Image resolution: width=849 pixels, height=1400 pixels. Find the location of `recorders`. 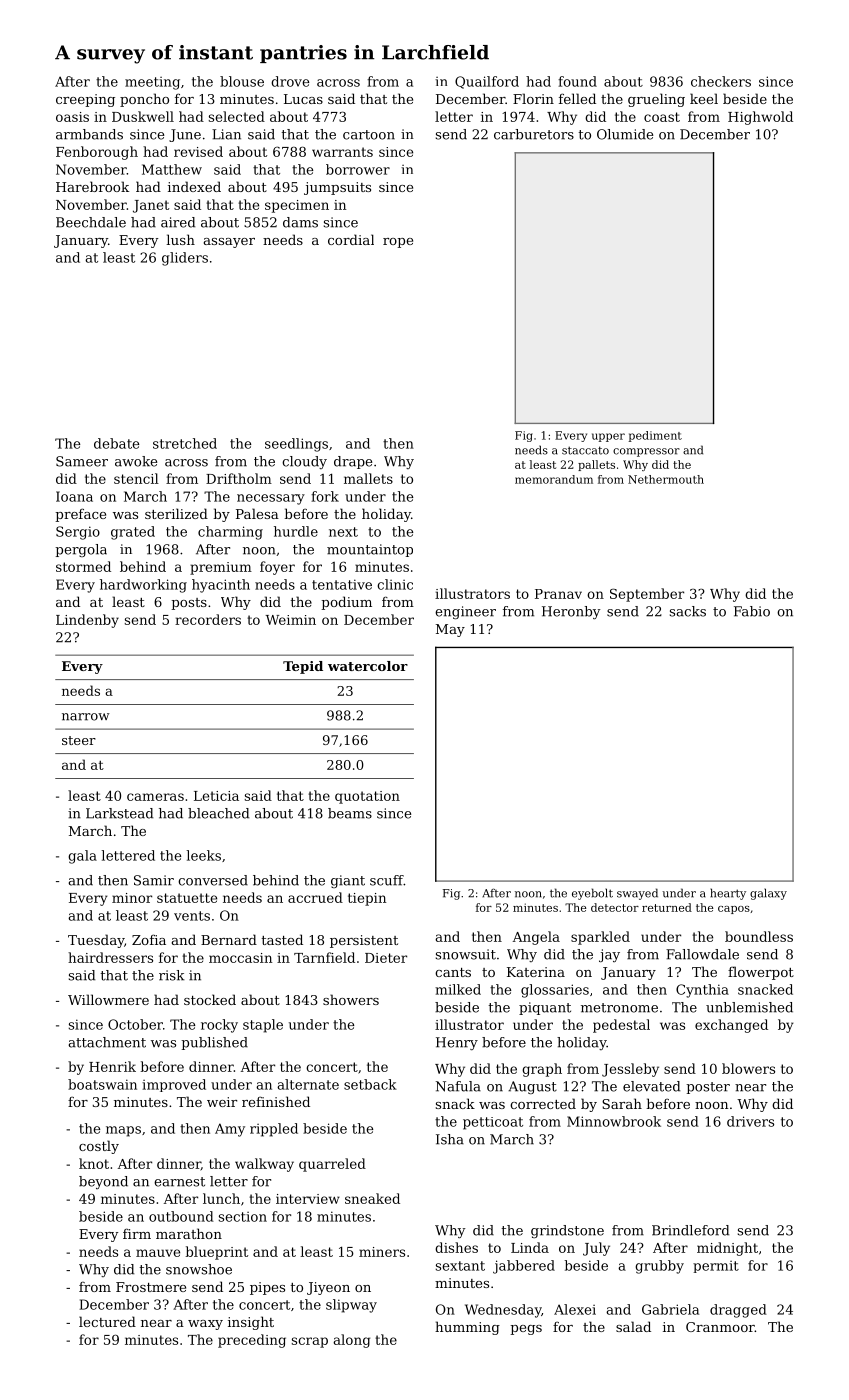

recorders is located at coordinates (208, 619).
